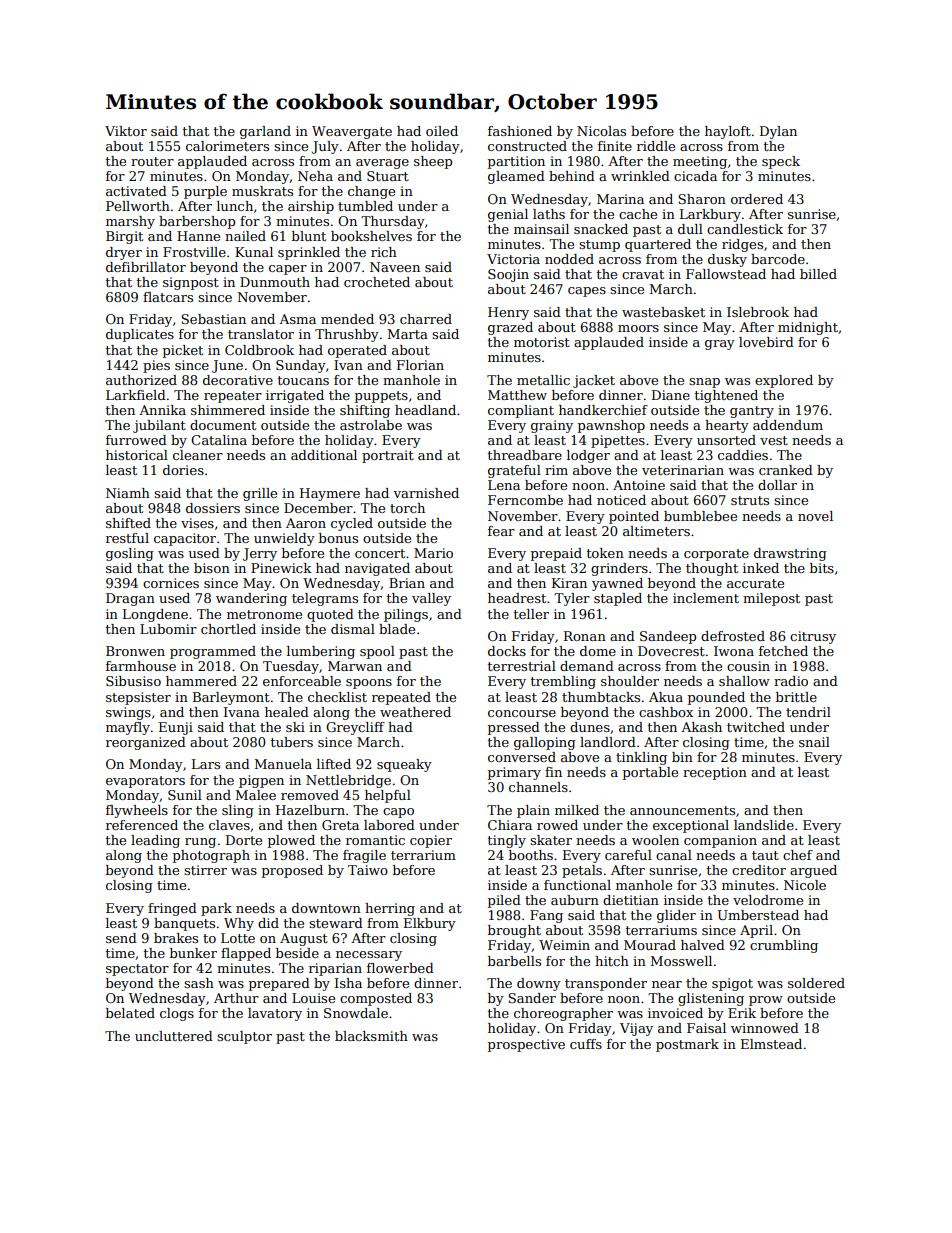 The width and height of the screenshot is (952, 1233). What do you see at coordinates (292, 871) in the screenshot?
I see `proposed` at bounding box center [292, 871].
